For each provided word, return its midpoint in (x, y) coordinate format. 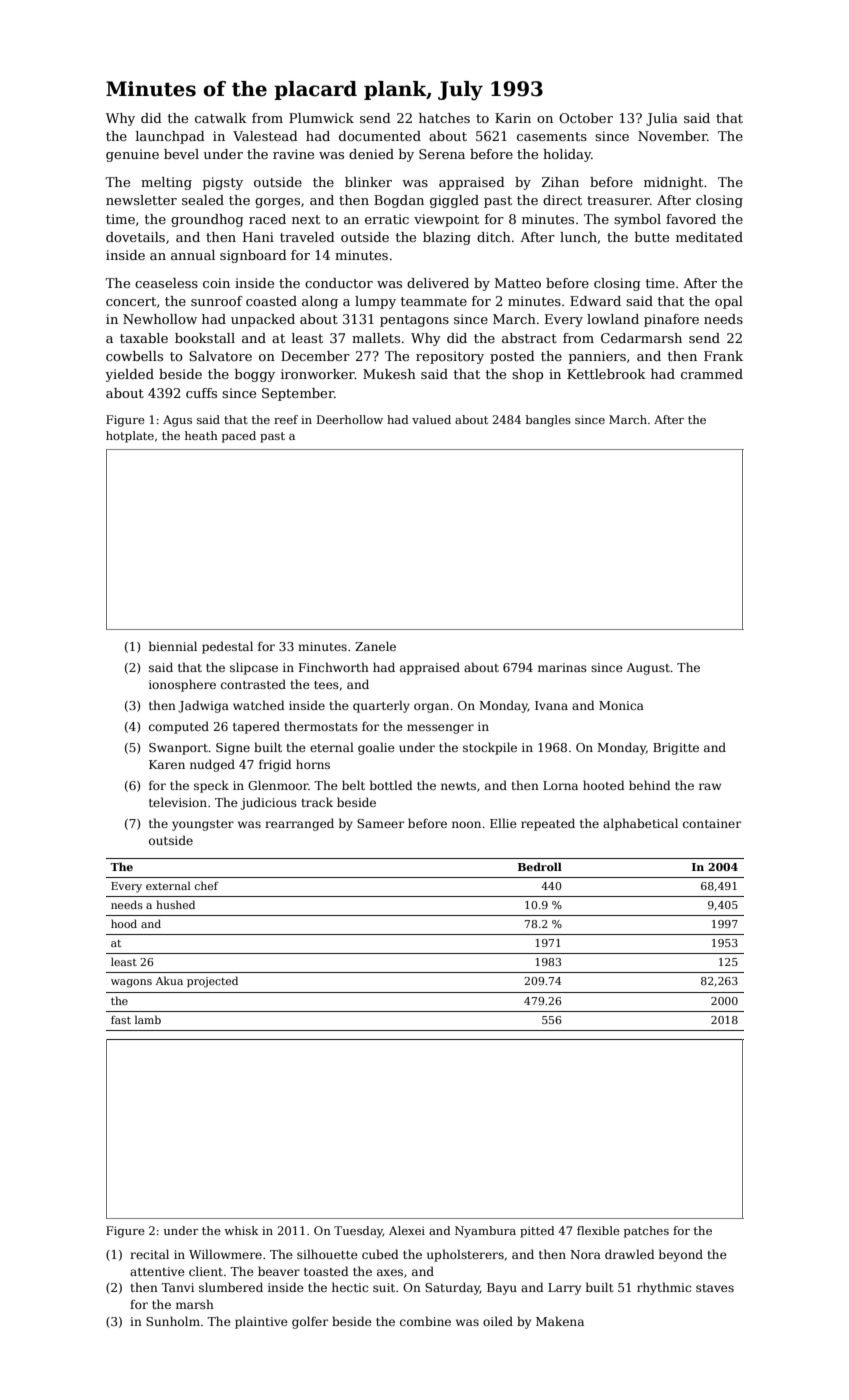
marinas (562, 667)
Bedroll (540, 866)
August (648, 669)
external (168, 885)
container (712, 823)
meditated (709, 237)
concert (131, 301)
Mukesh (389, 374)
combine (425, 1321)
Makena (560, 1321)
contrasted (253, 684)
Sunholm (173, 1321)
